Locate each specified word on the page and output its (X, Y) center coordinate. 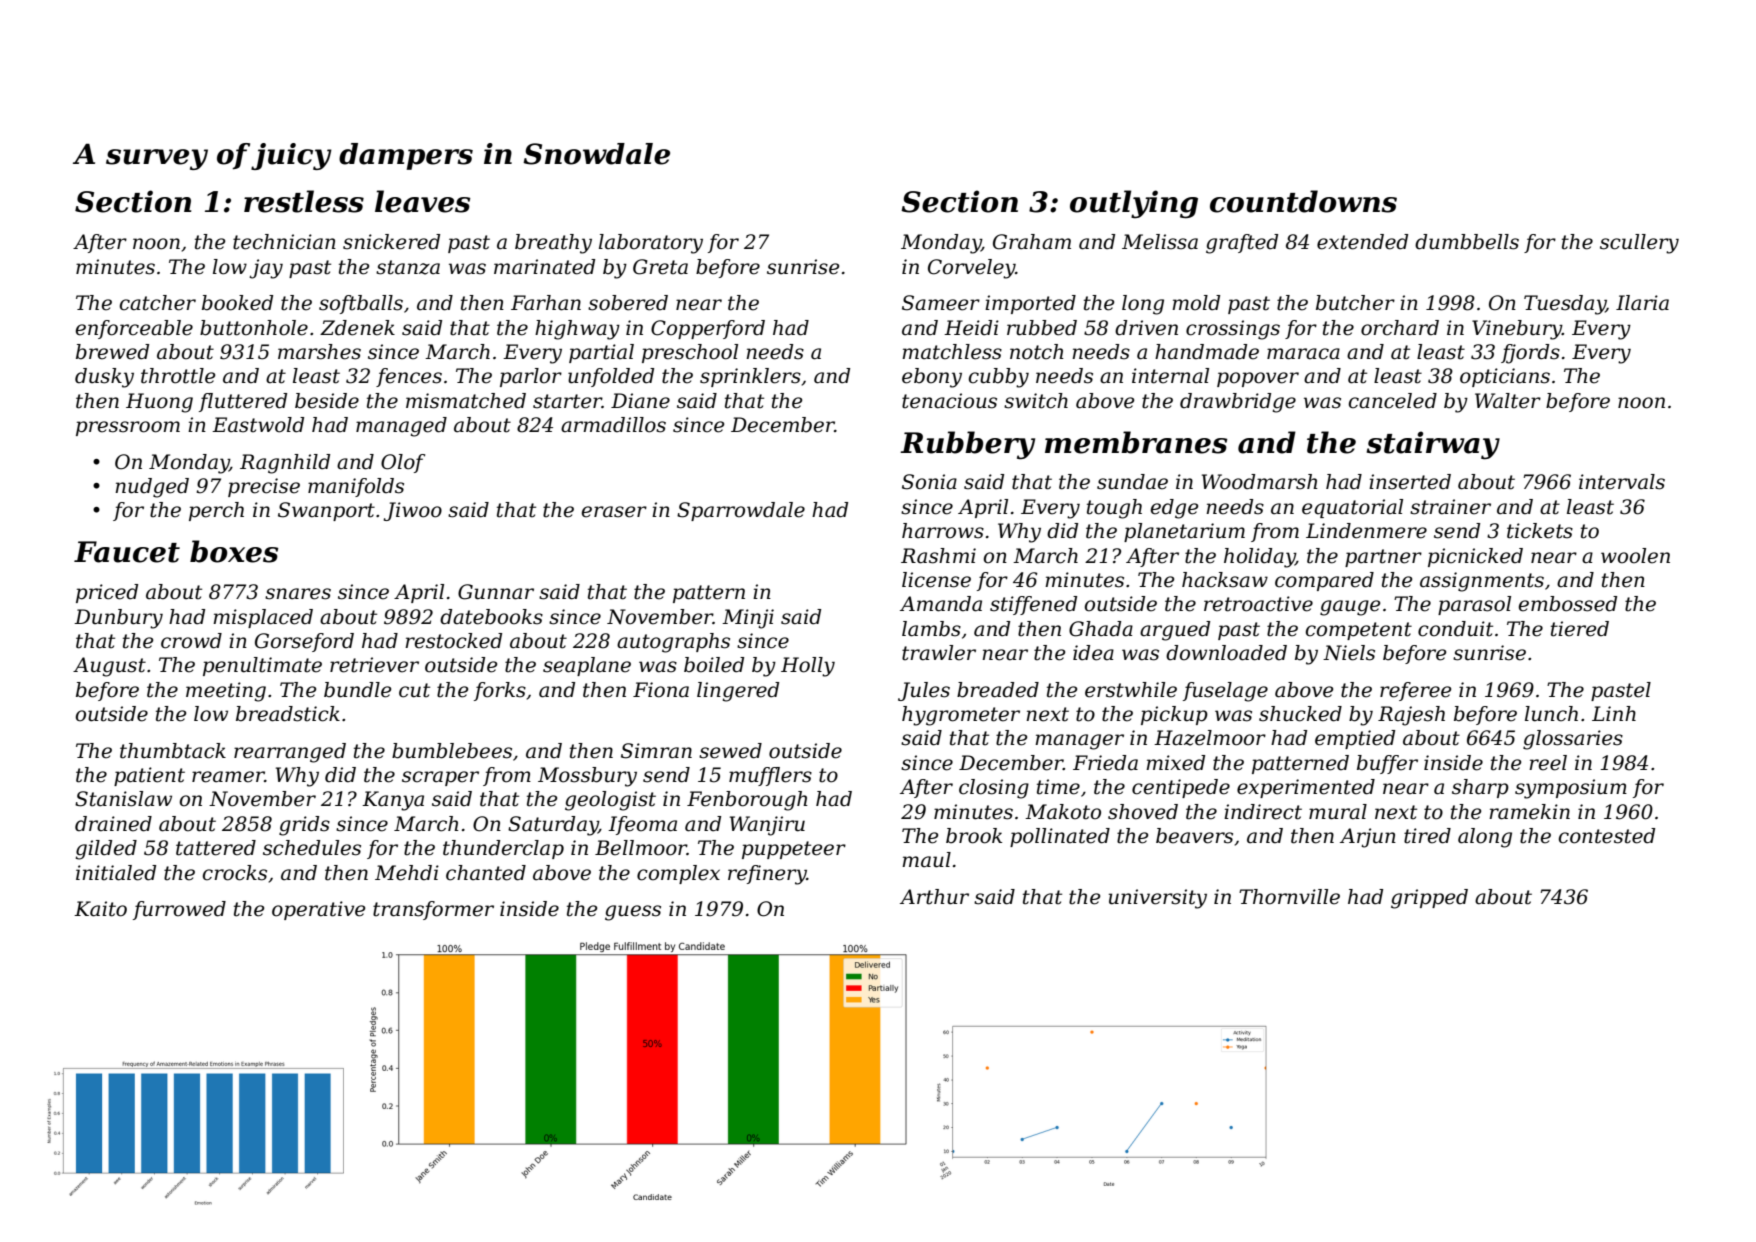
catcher (158, 303)
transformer (433, 910)
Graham (1032, 242)
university (1158, 899)
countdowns (1303, 201)
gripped (1429, 899)
